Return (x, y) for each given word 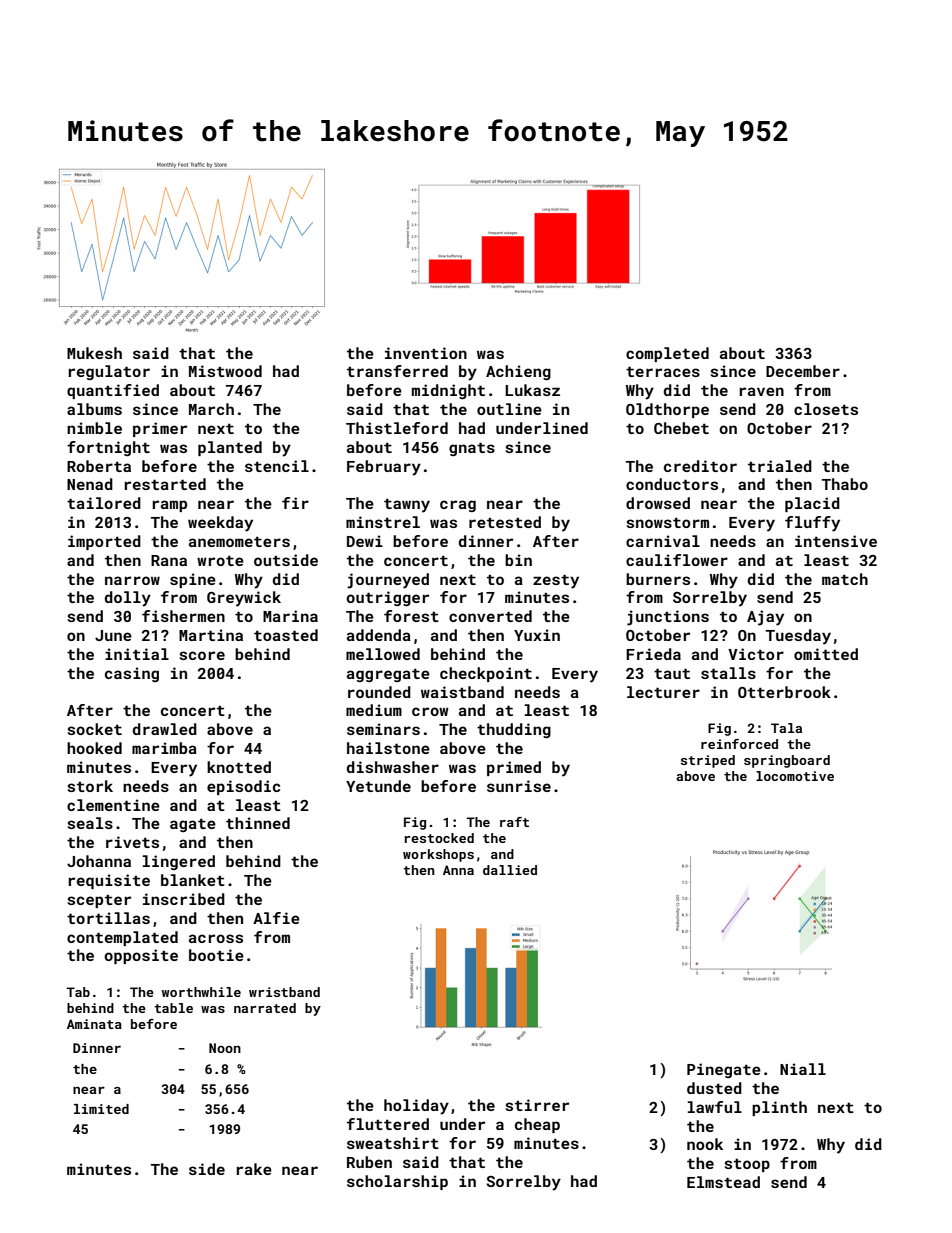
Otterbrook (784, 692)
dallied (510, 870)
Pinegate (724, 1070)
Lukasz (532, 390)
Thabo (845, 484)
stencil (277, 466)
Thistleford (397, 428)
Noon (225, 1048)
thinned (258, 823)
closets (826, 409)
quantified (113, 391)
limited (101, 1109)
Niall (803, 1069)
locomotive (795, 776)
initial (137, 654)
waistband (462, 692)
